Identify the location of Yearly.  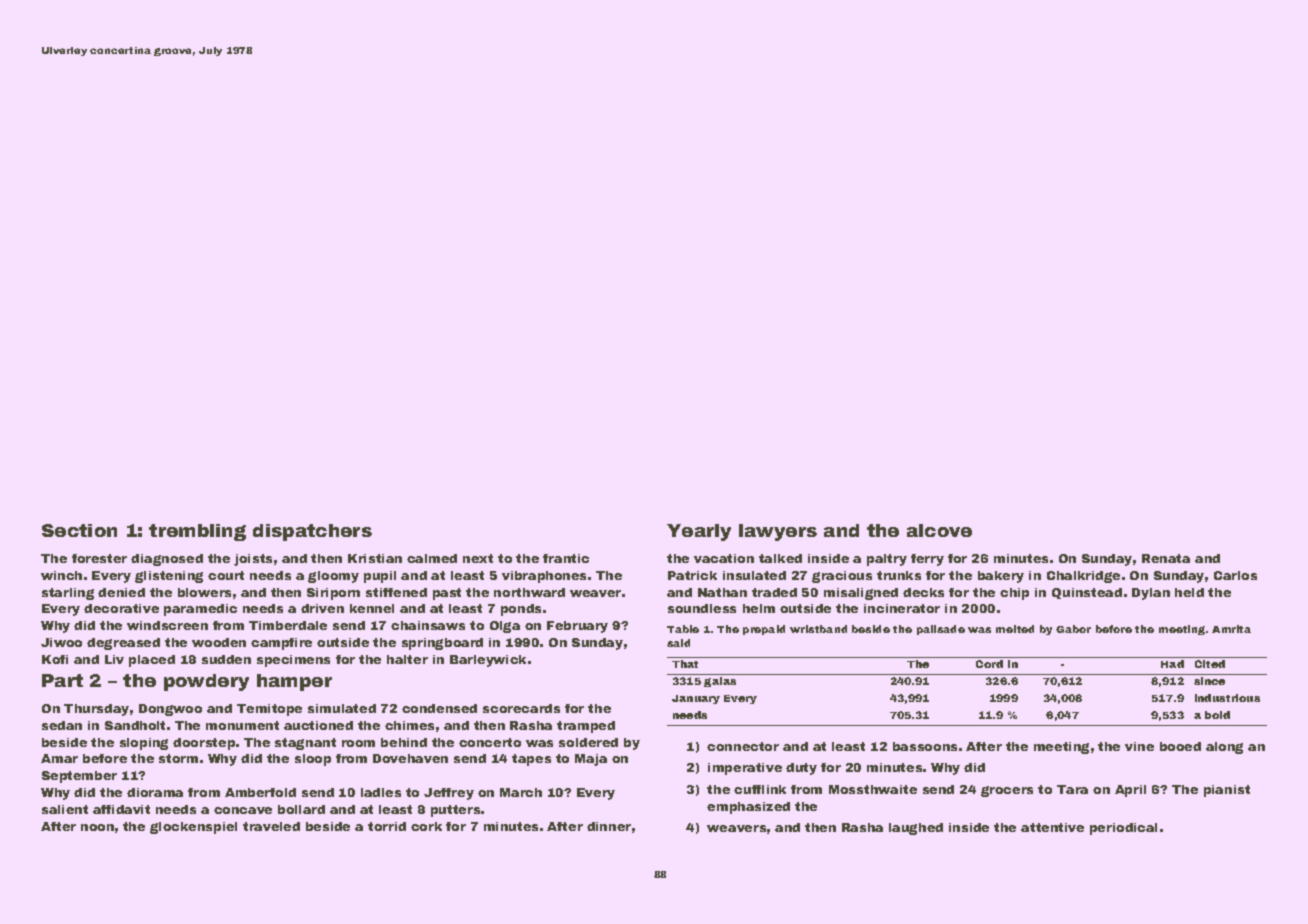
(699, 532).
